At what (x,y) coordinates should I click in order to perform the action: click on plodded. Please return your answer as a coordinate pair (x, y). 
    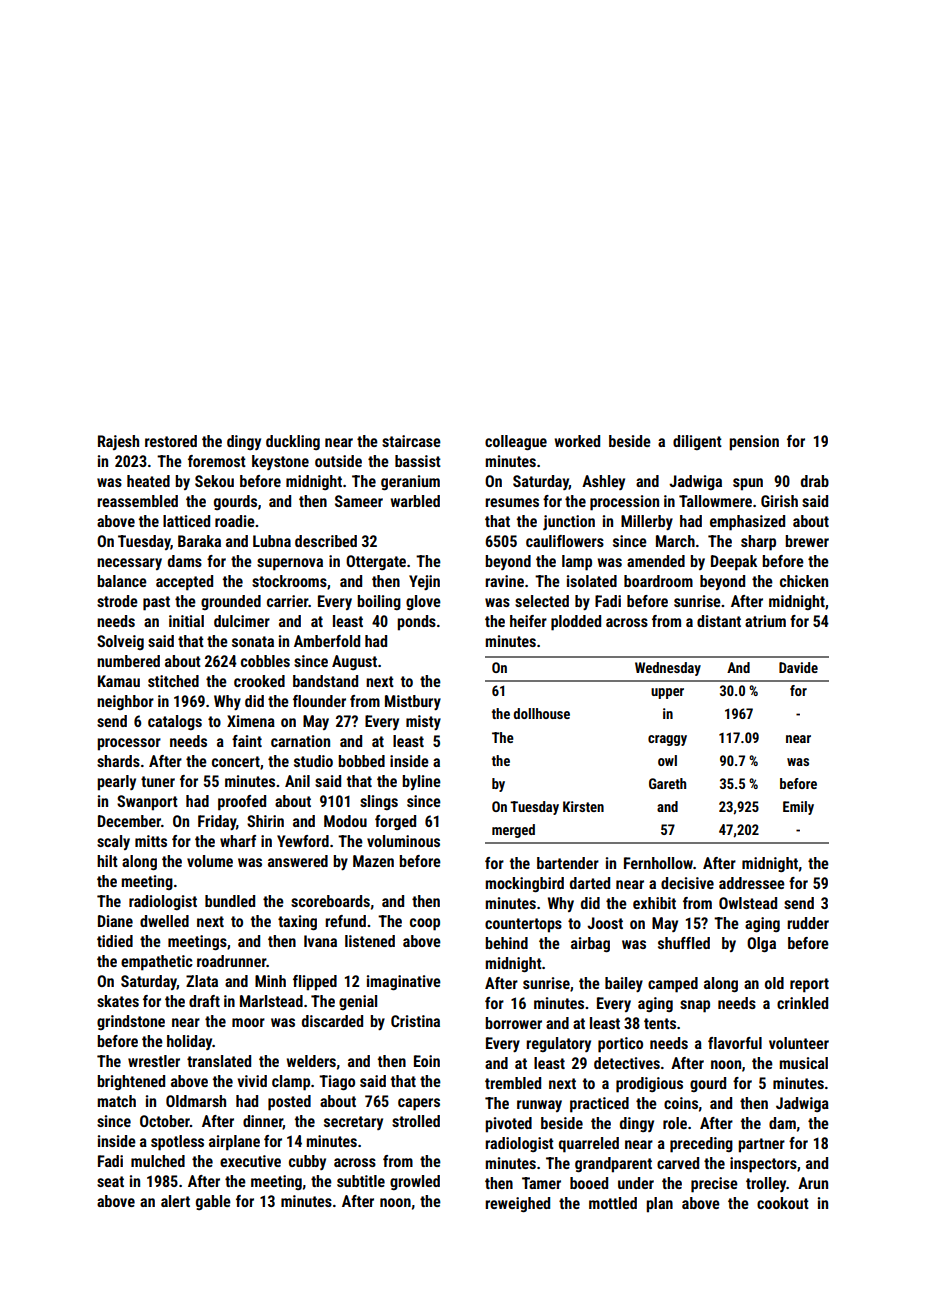
    Looking at the image, I should click on (576, 623).
